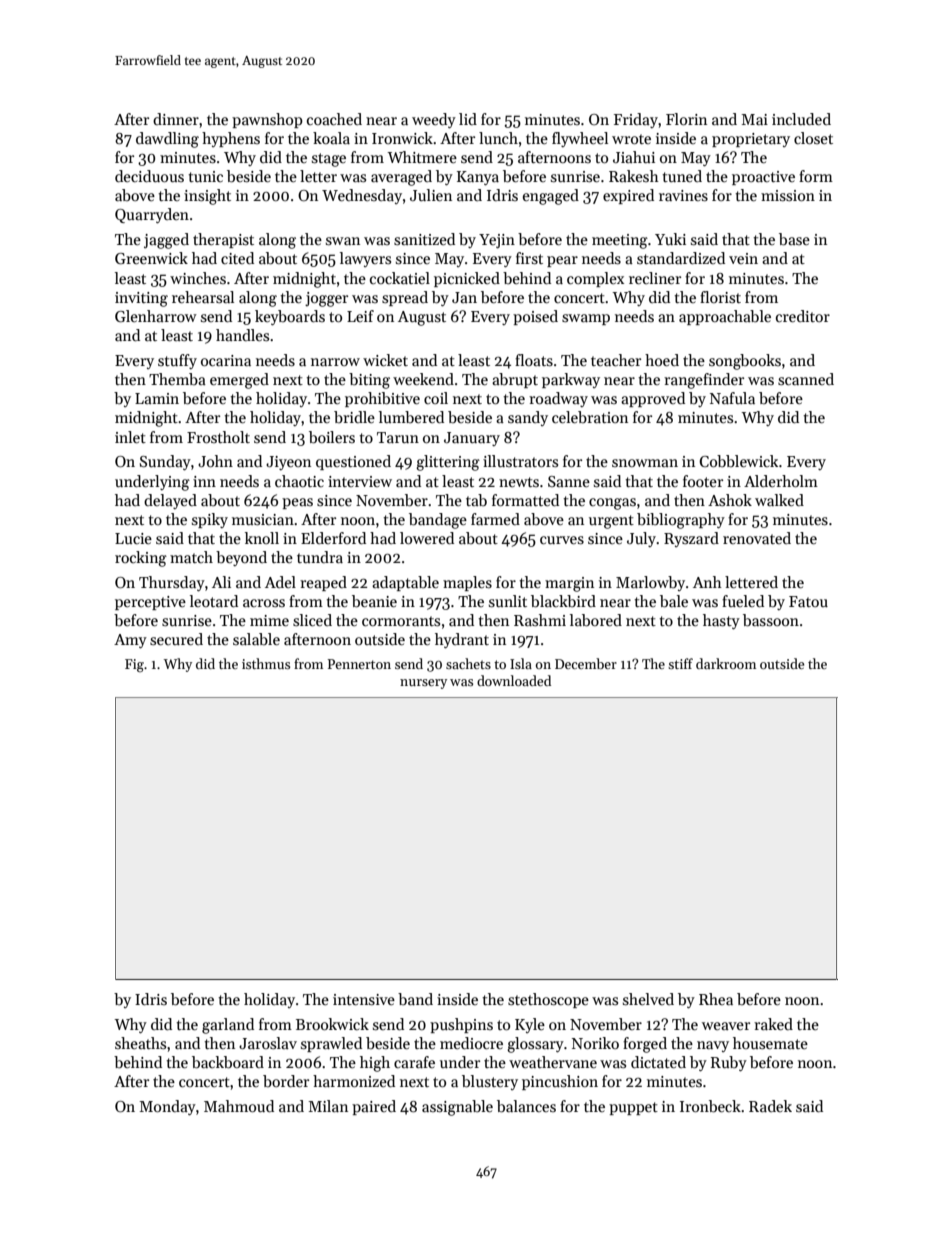 The width and height of the image is (952, 1233). Describe the element at coordinates (716, 999) in the image. I see `Rhea` at that location.
